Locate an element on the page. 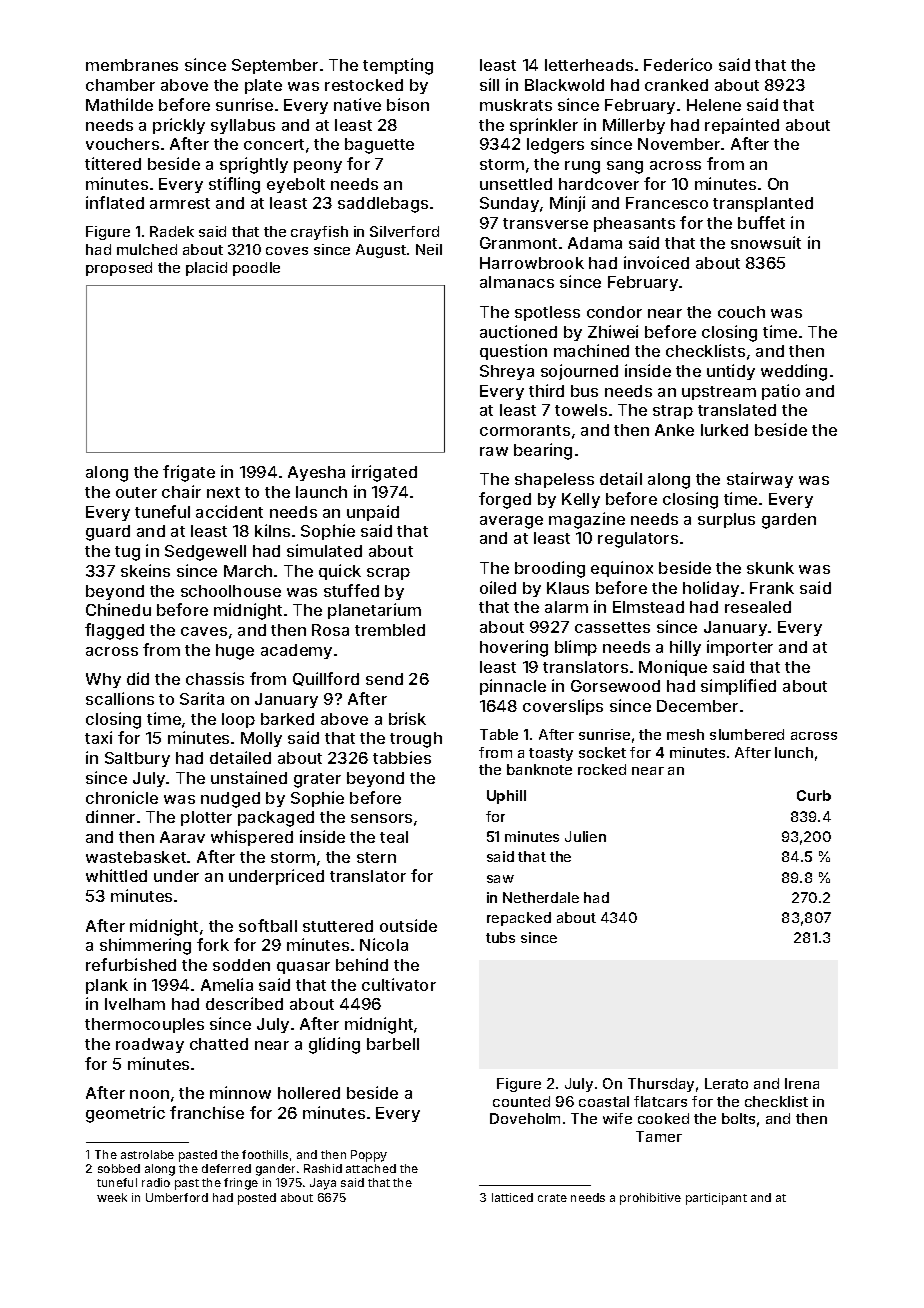 Image resolution: width=924 pixels, height=1308 pixels. lunch is located at coordinates (794, 752).
